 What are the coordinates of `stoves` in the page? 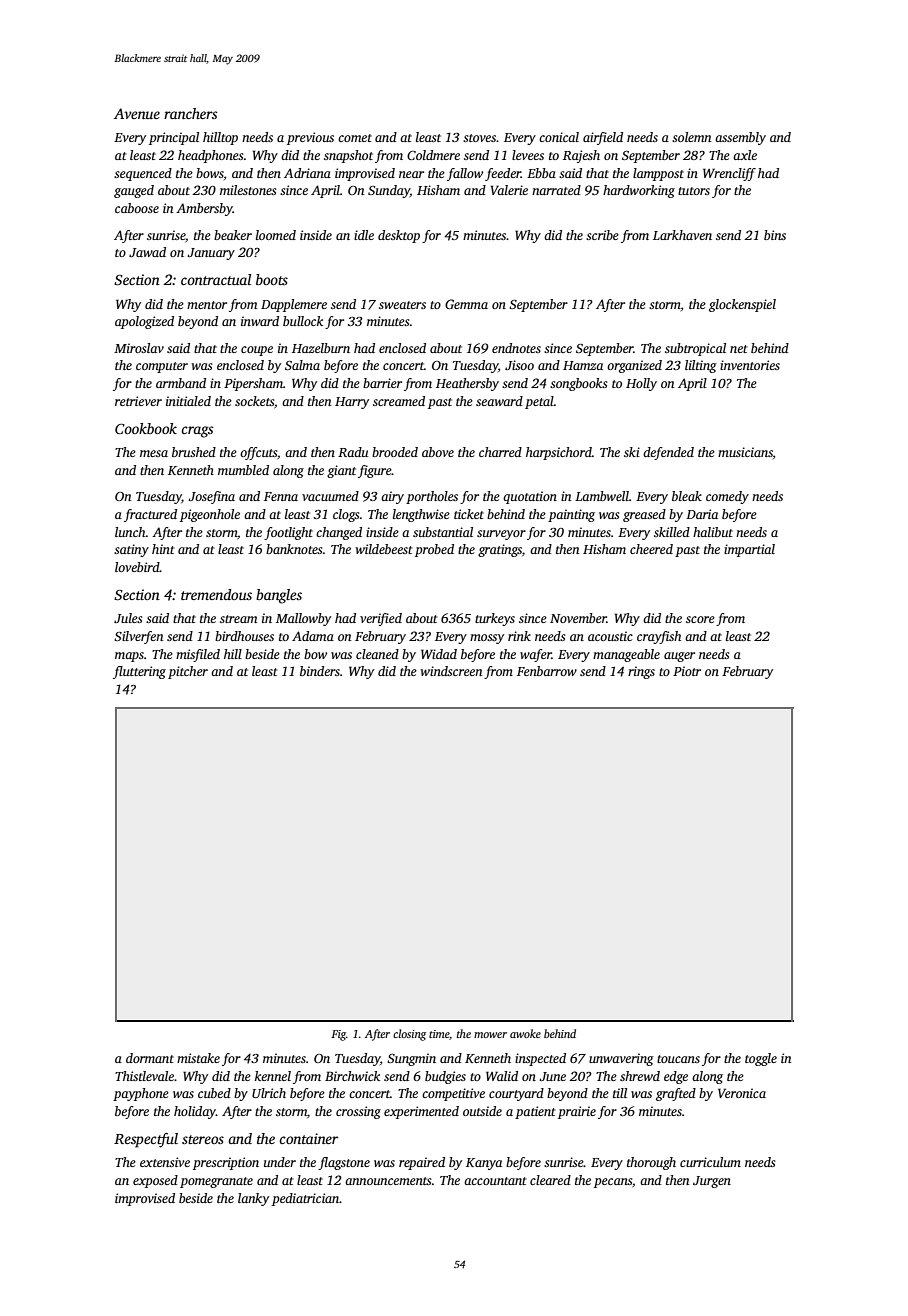 It's located at (479, 138).
